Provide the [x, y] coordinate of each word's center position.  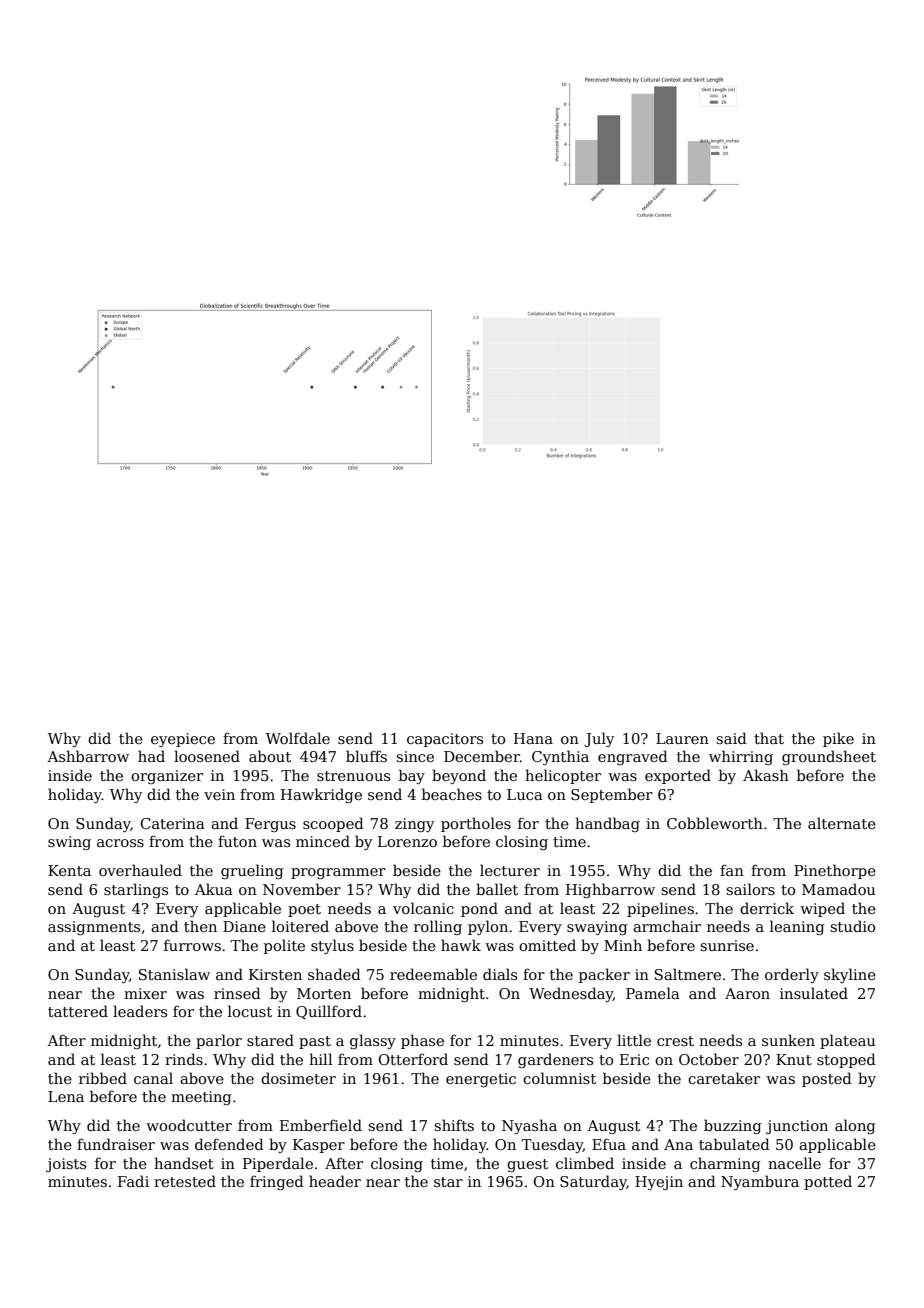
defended [229, 1144]
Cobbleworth [715, 823]
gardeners [555, 1060]
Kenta [69, 870]
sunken [788, 1040]
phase [422, 1041]
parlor [219, 1041]
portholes [476, 824]
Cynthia [560, 757]
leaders [140, 1011]
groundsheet [829, 757]
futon [237, 841]
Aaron [747, 993]
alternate [842, 823]
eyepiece [183, 740]
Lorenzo [407, 841]
